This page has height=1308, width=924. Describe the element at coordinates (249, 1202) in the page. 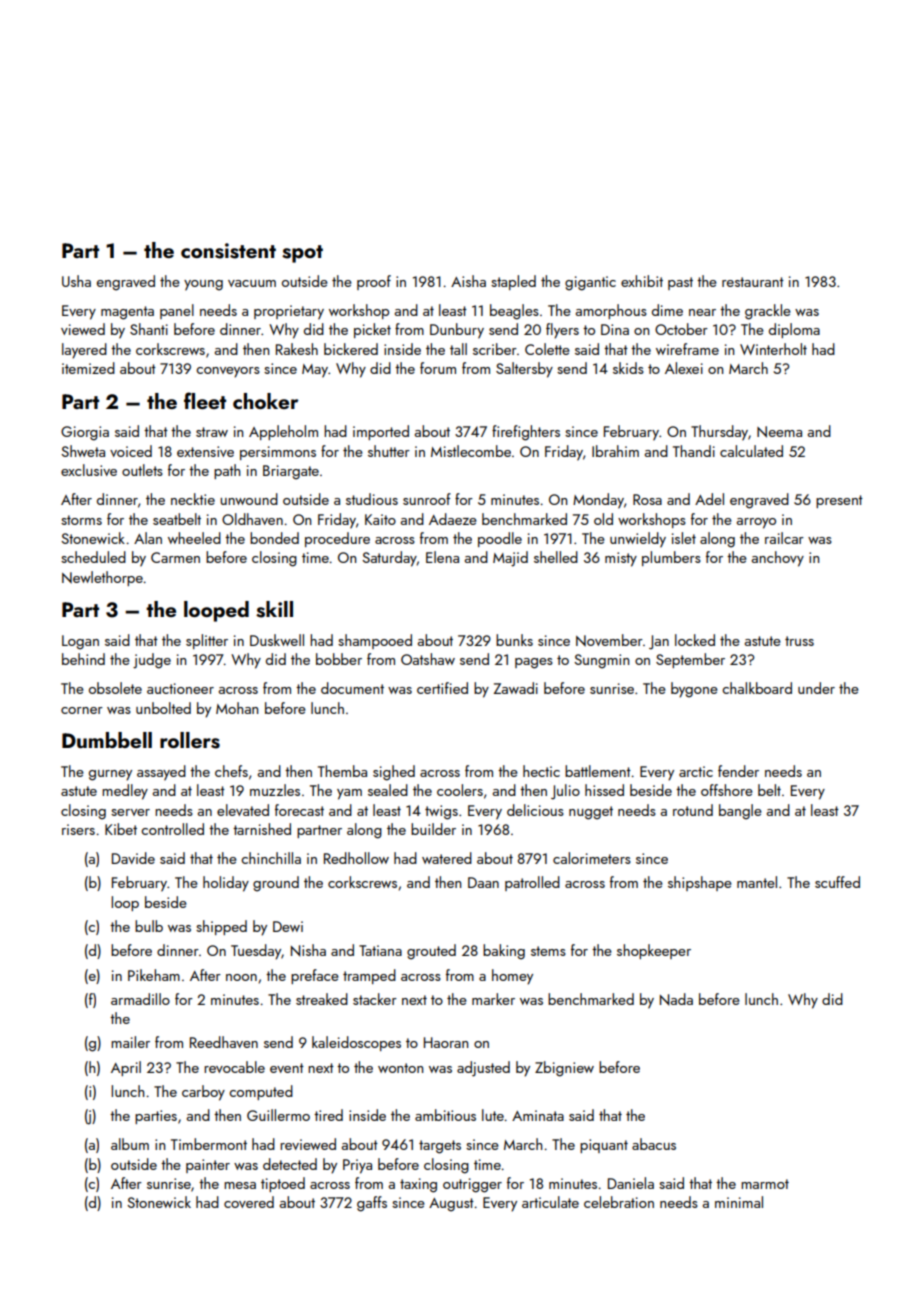

I see `covered` at that location.
